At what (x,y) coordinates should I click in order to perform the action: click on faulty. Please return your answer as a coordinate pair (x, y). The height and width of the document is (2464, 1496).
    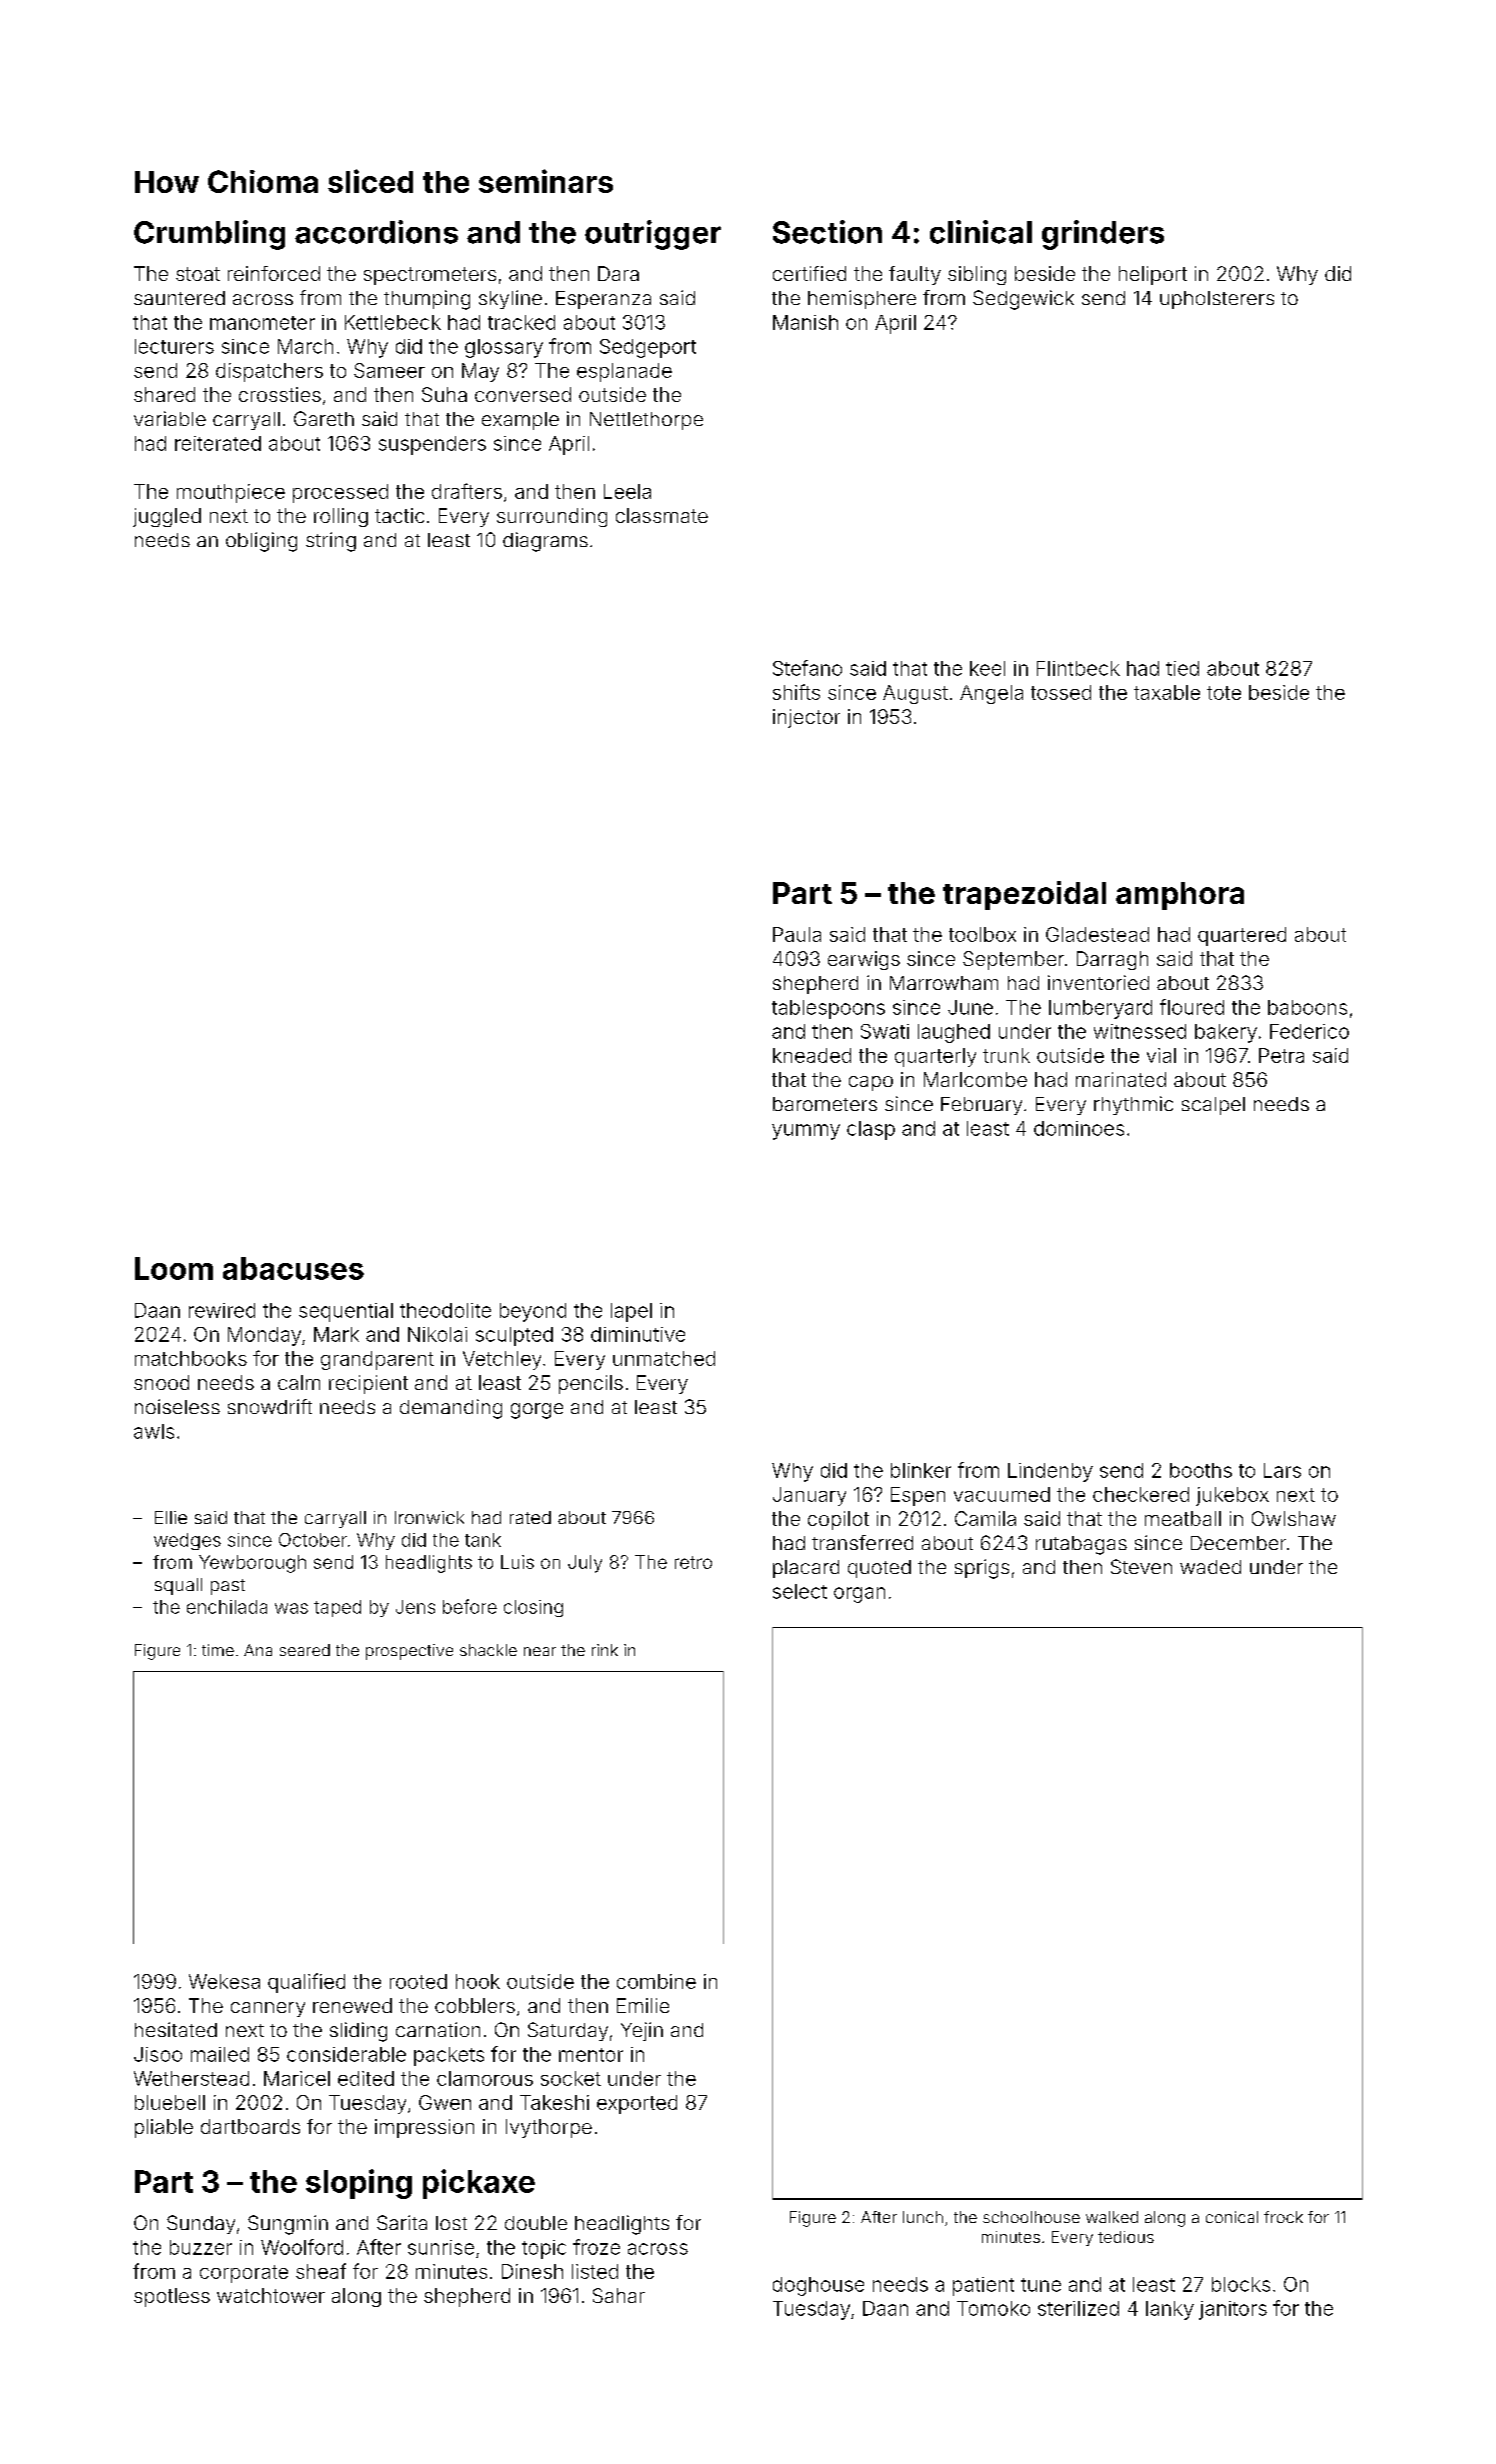
    Looking at the image, I should click on (915, 275).
